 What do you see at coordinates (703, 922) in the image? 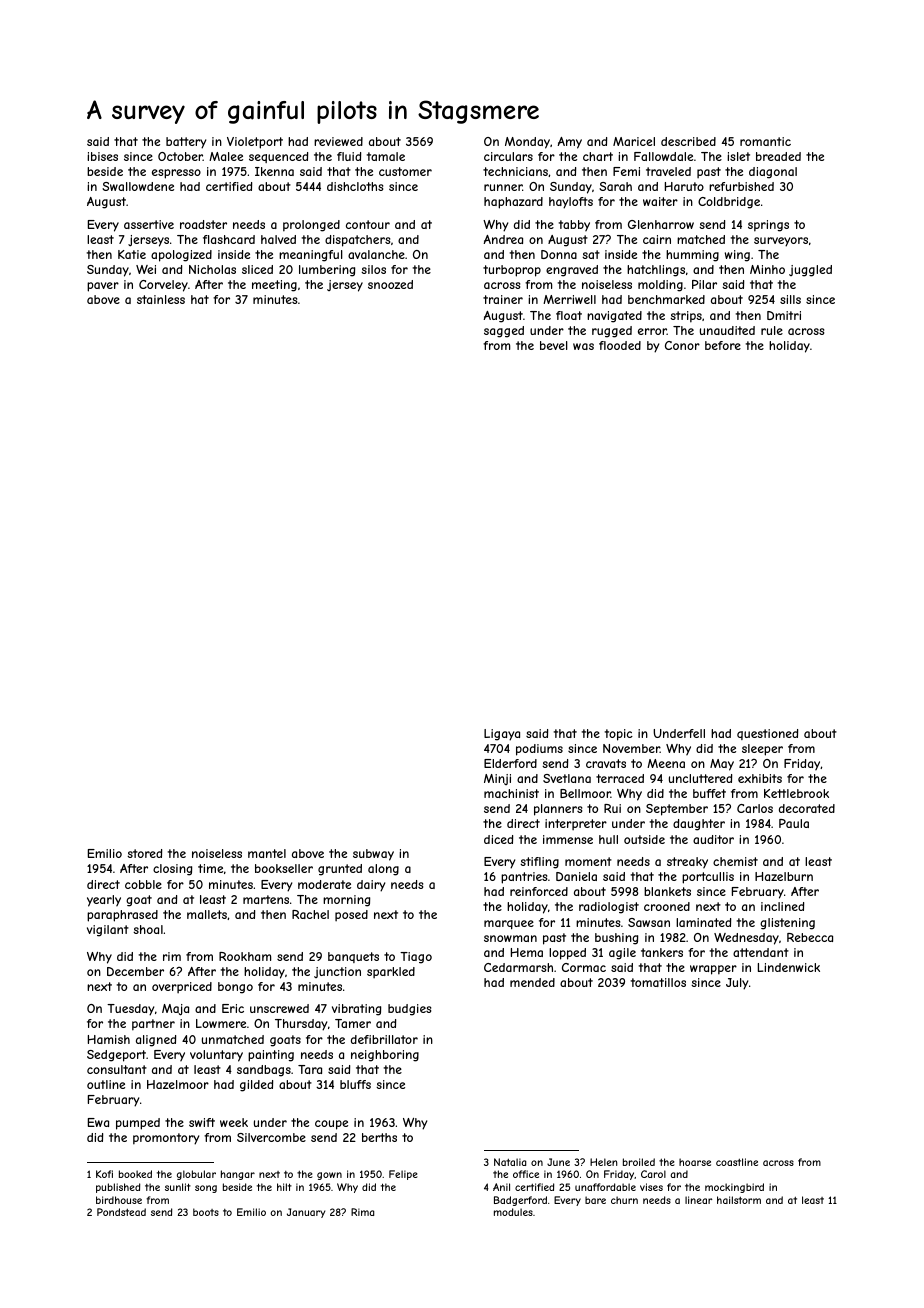
I see `laminated` at bounding box center [703, 922].
